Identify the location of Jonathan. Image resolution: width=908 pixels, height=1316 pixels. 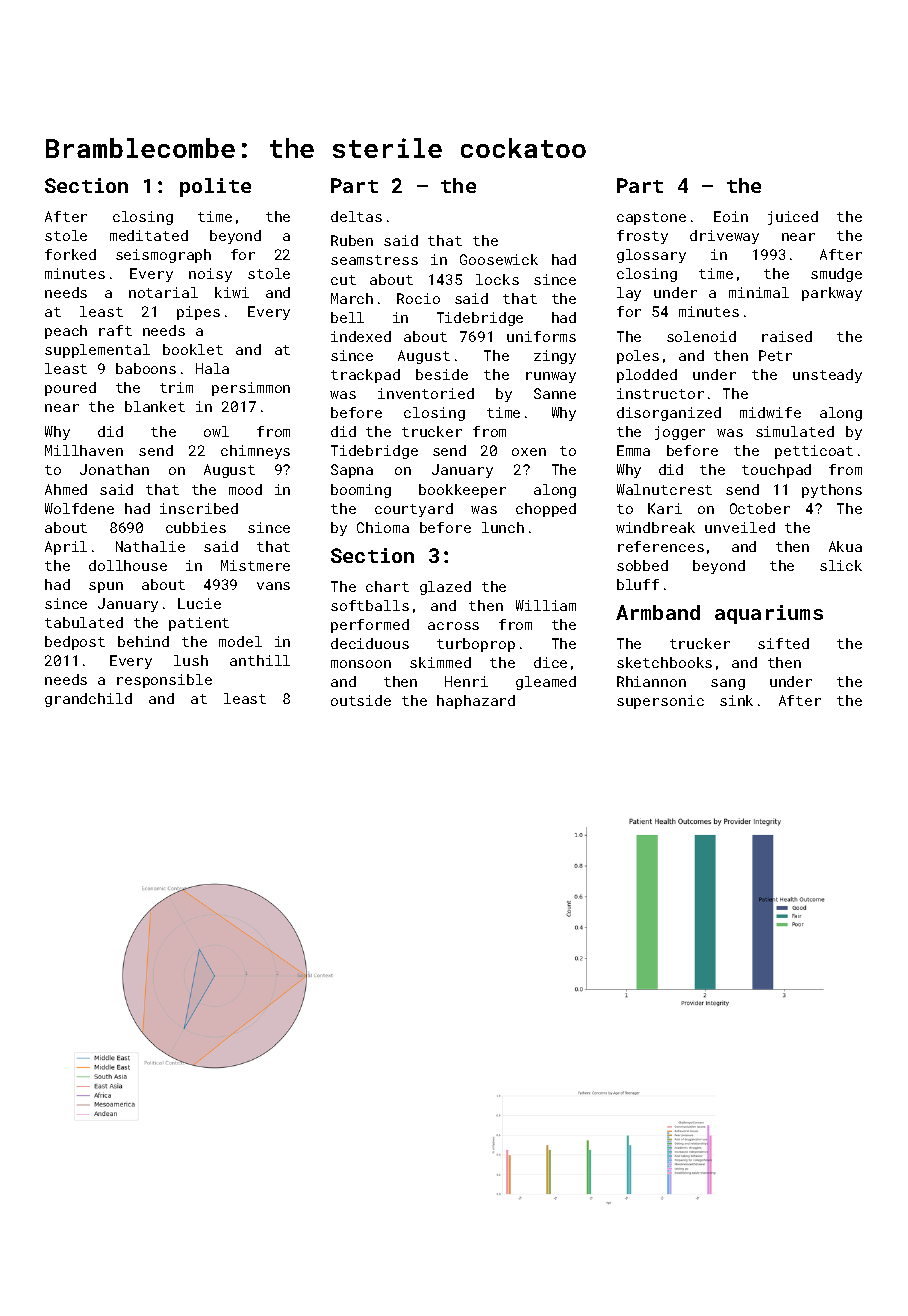
(114, 469).
